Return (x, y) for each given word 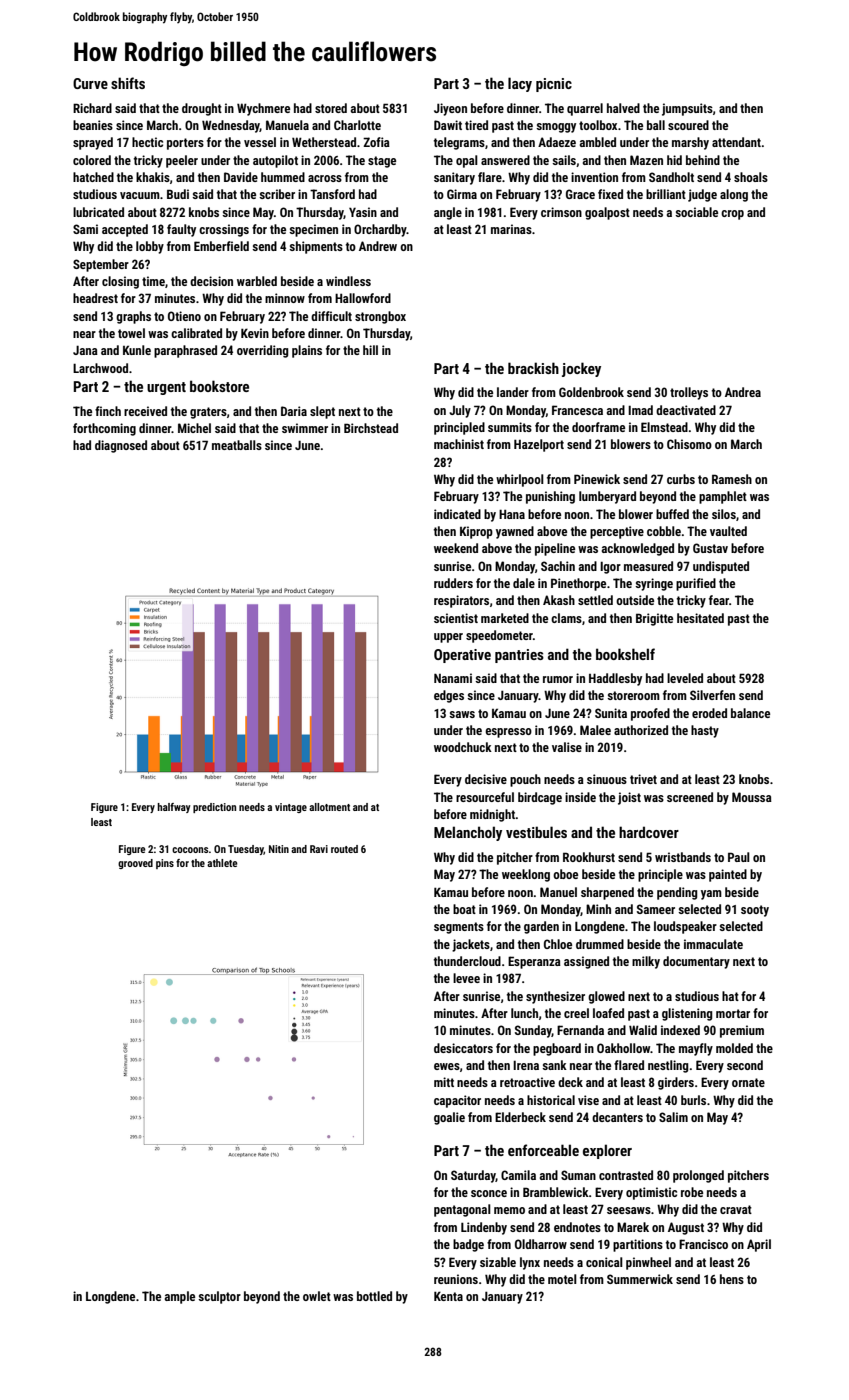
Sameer (656, 909)
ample (180, 1297)
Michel (194, 428)
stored (331, 108)
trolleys (689, 393)
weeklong (526, 875)
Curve (90, 83)
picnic (554, 85)
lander (513, 392)
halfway (173, 808)
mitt (444, 1082)
